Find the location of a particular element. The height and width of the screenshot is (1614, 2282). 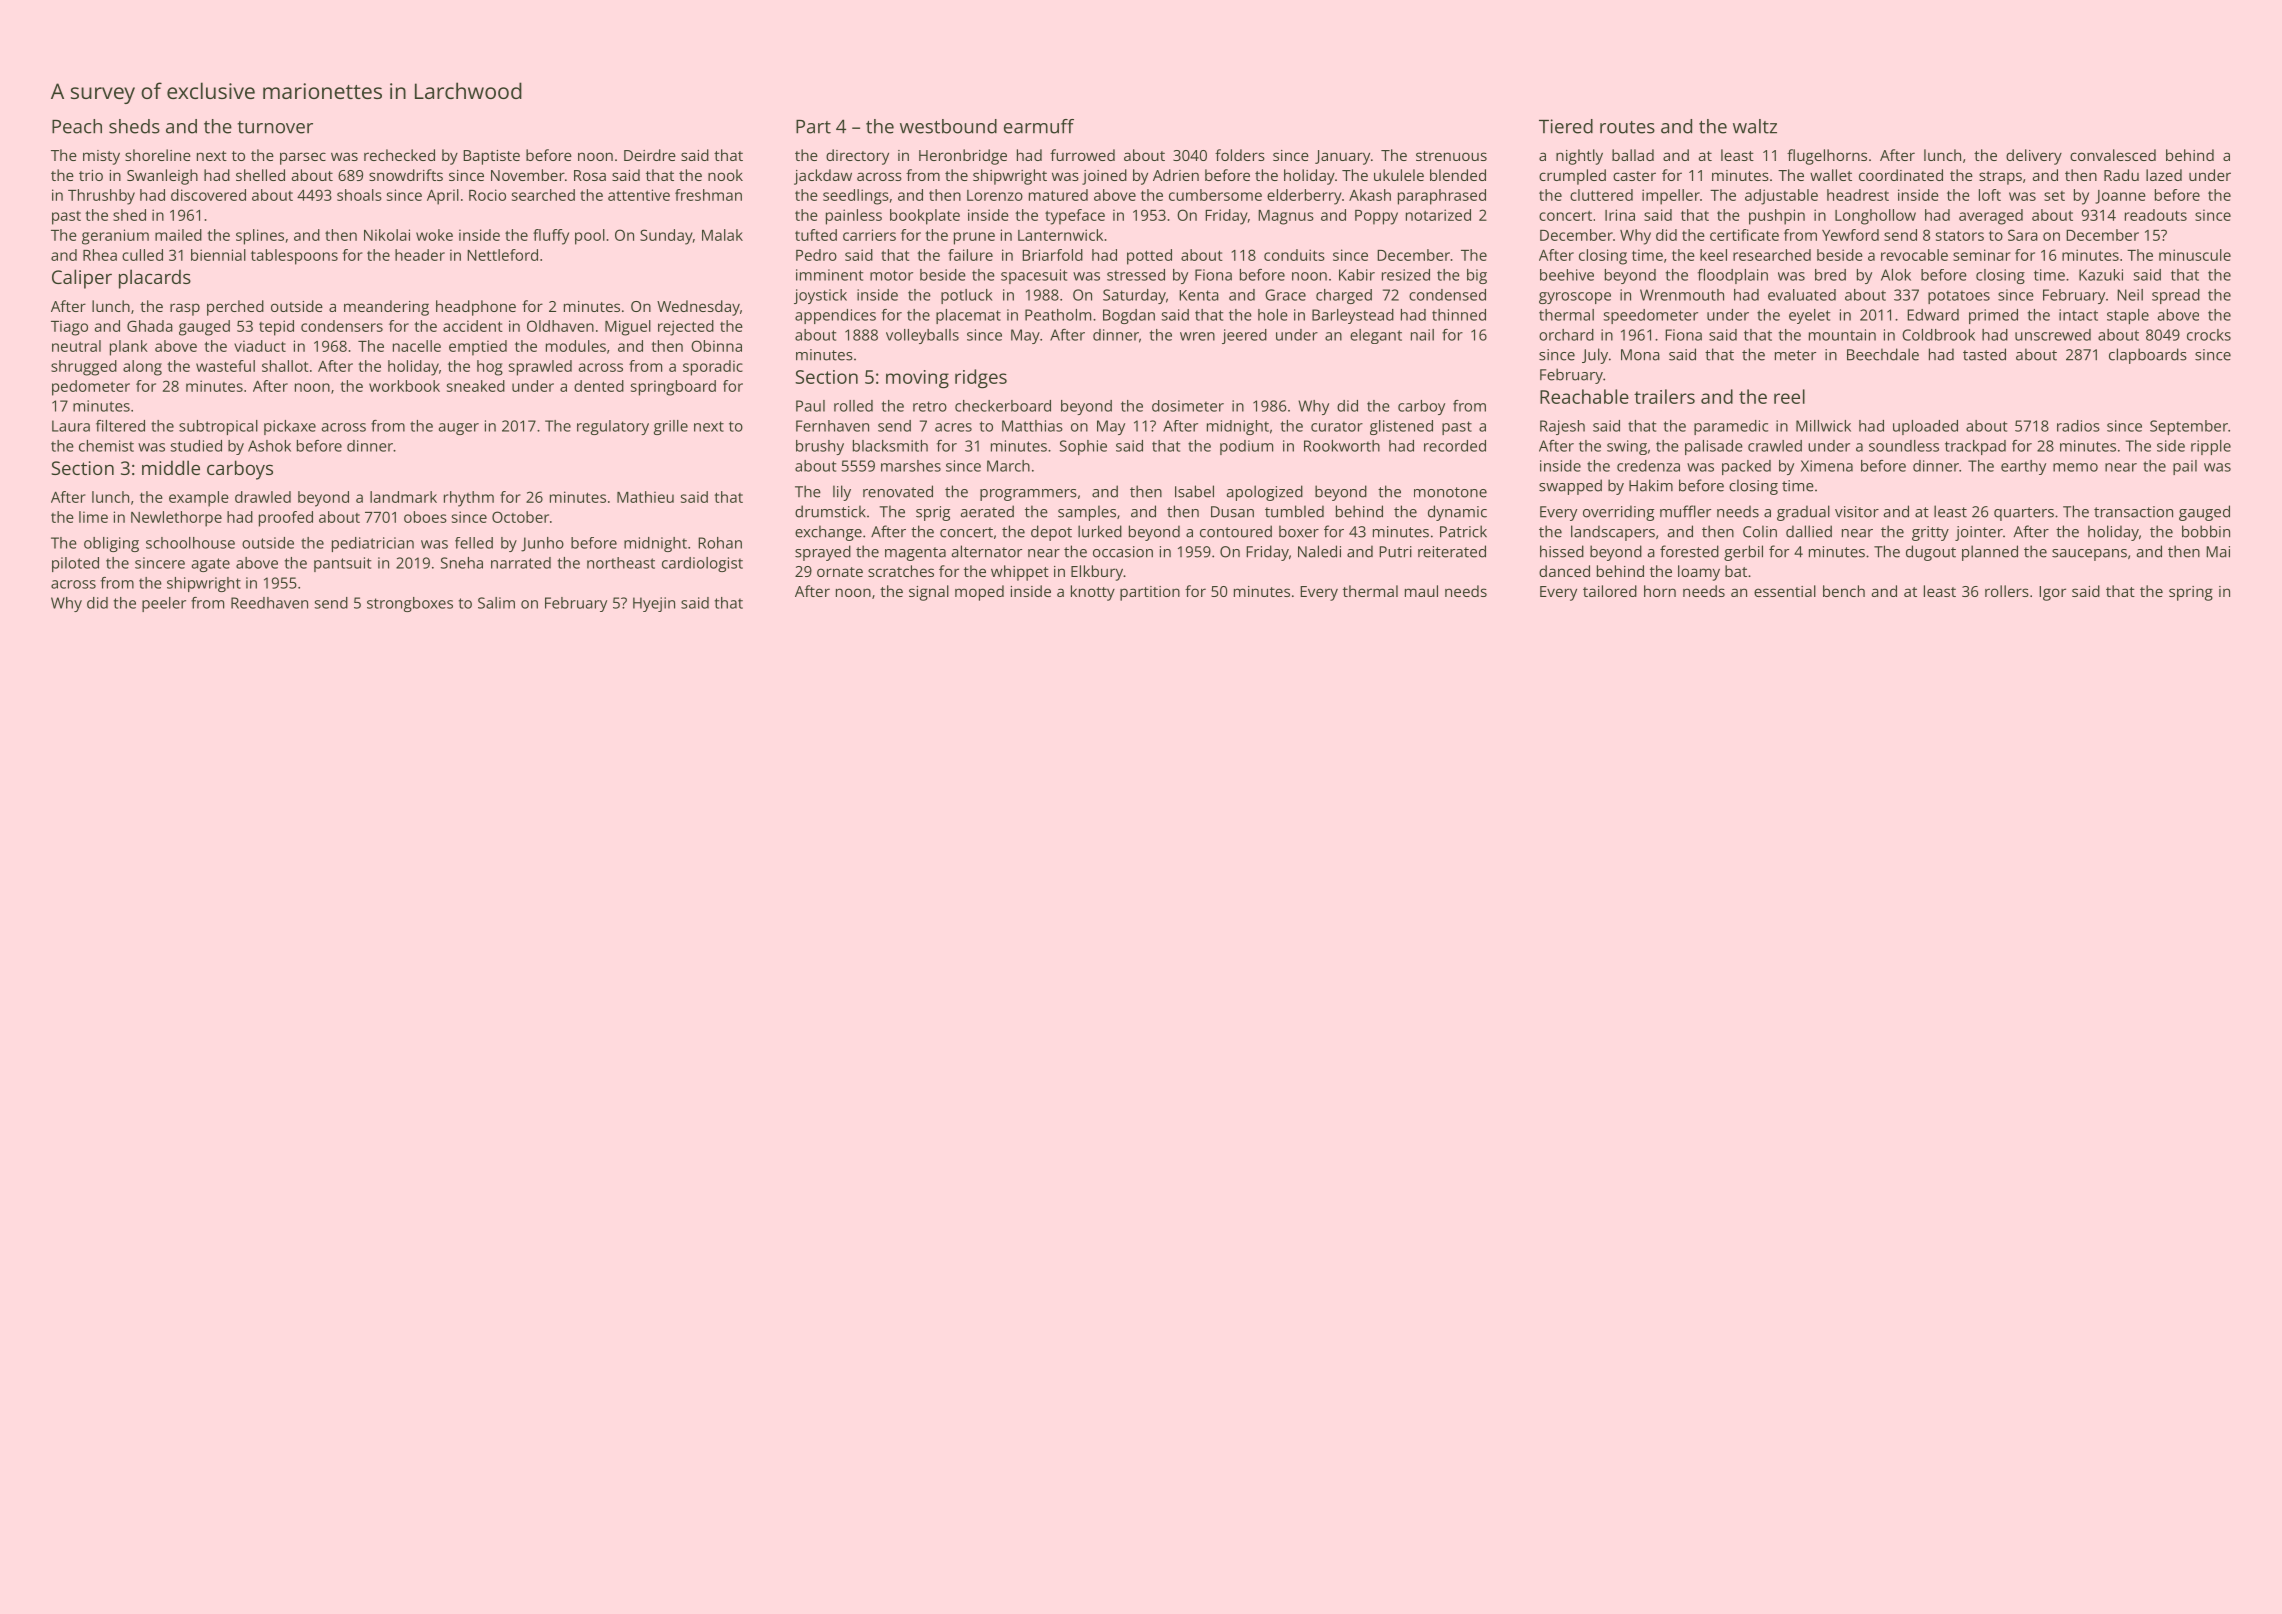

directory is located at coordinates (857, 157).
